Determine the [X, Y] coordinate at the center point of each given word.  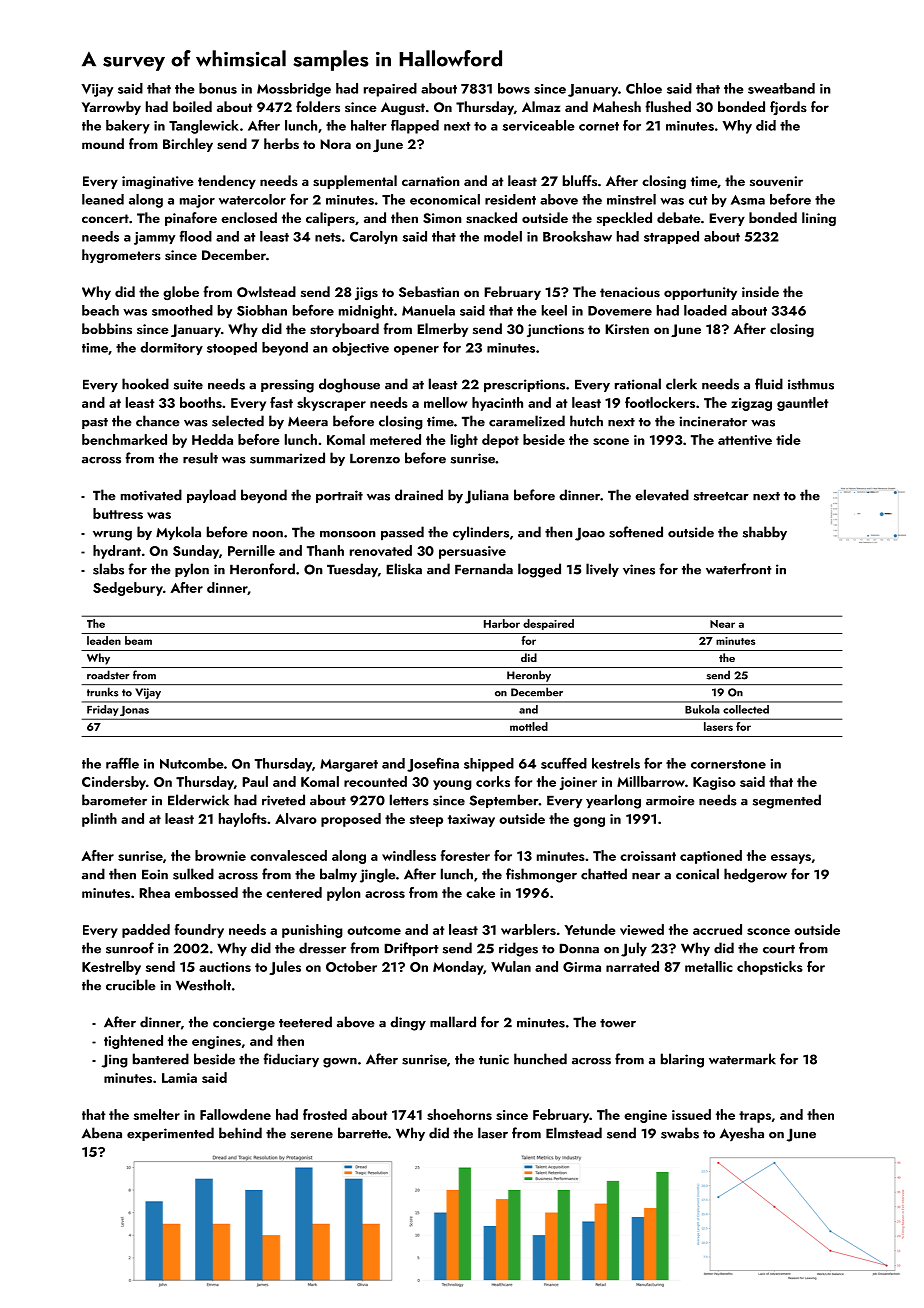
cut [698, 200]
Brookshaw [577, 236]
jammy [154, 238]
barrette [363, 1133]
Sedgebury [128, 589]
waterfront [739, 569]
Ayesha [742, 1134]
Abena [102, 1133]
